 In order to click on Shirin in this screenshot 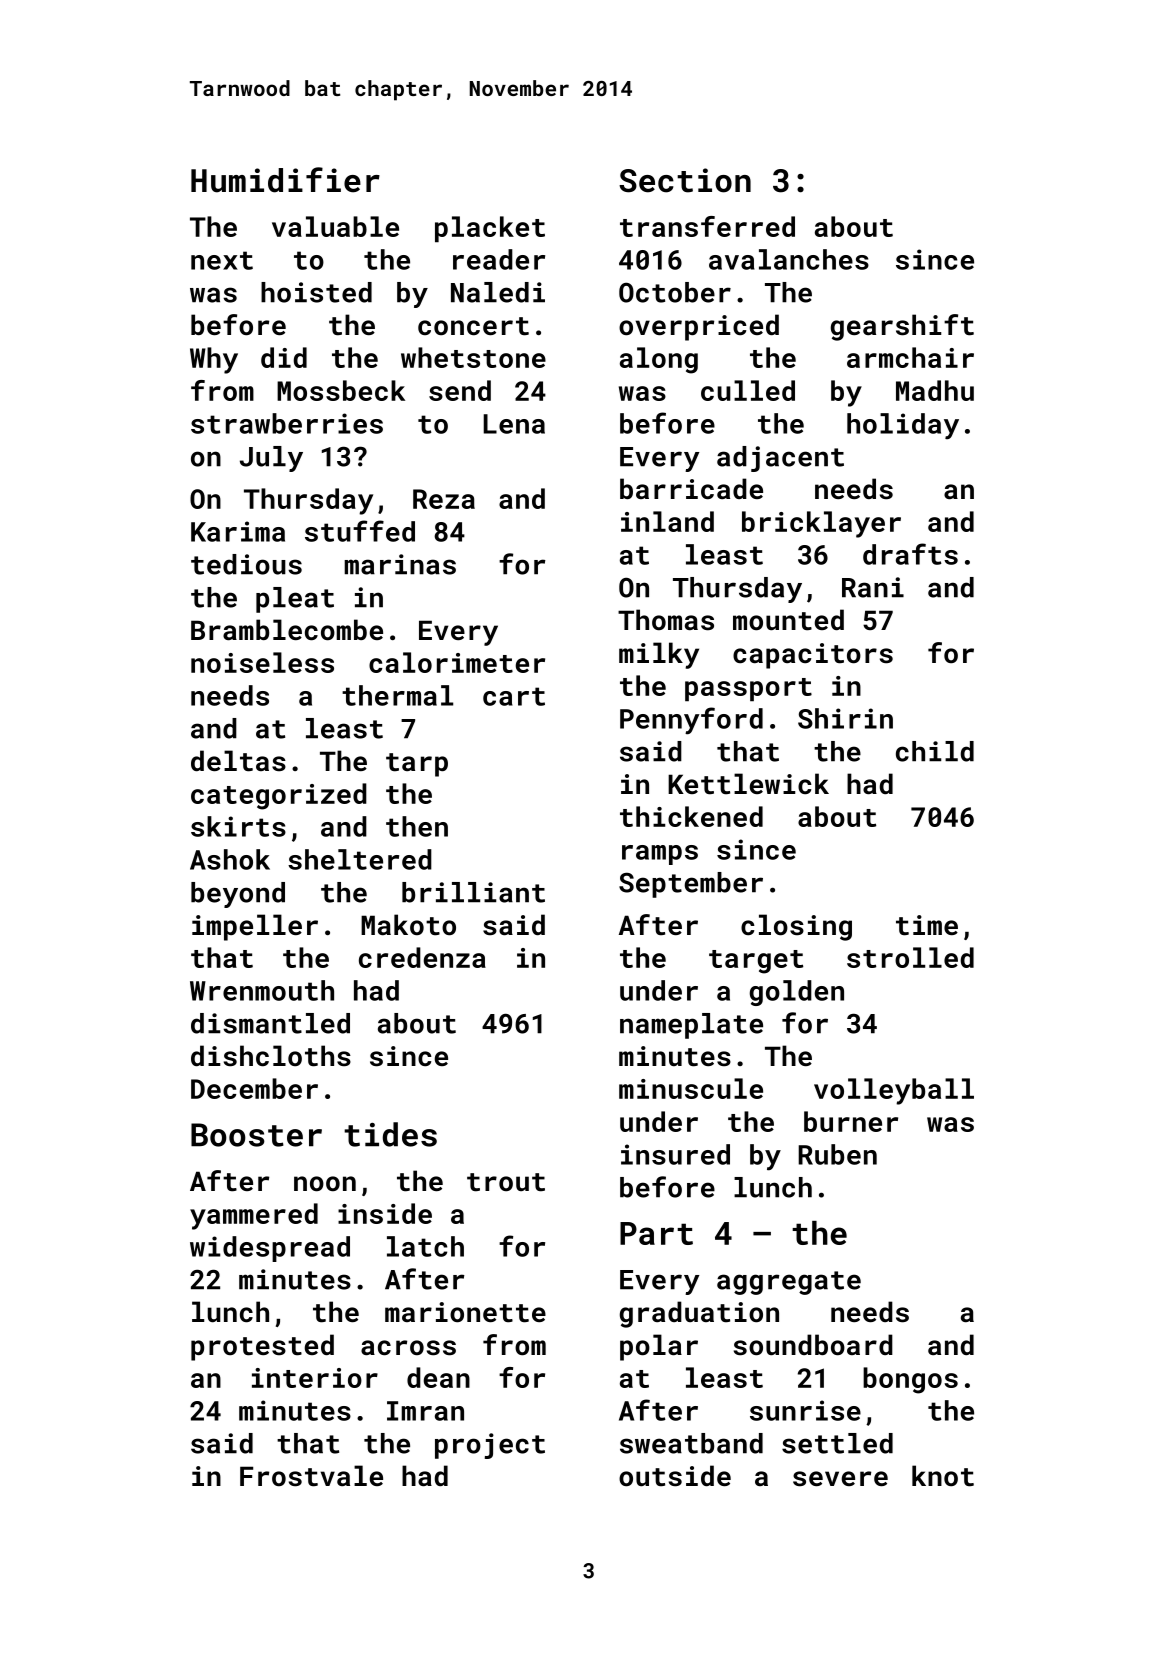, I will do `click(845, 718)`.
